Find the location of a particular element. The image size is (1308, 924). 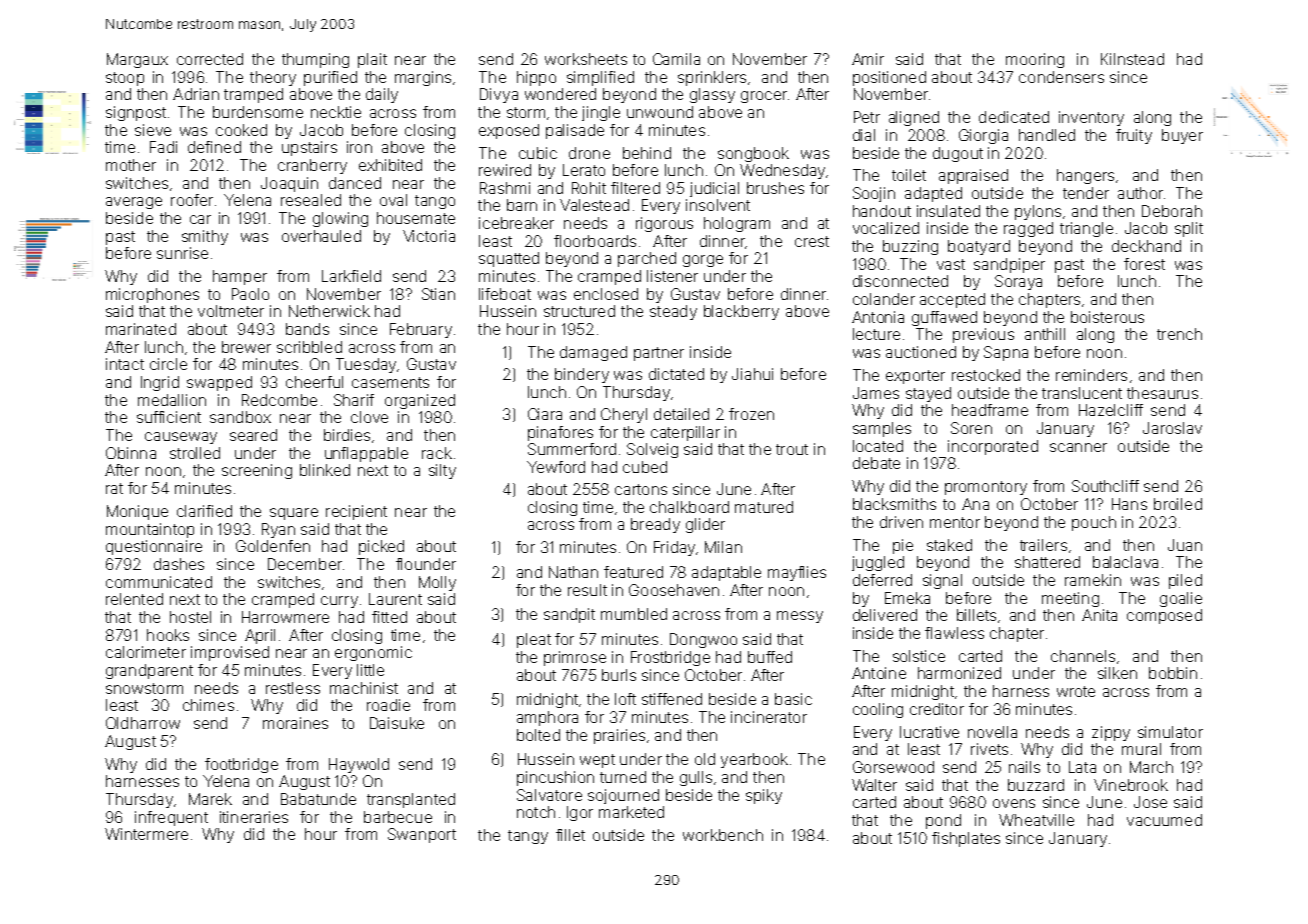

deferred is located at coordinates (882, 580).
